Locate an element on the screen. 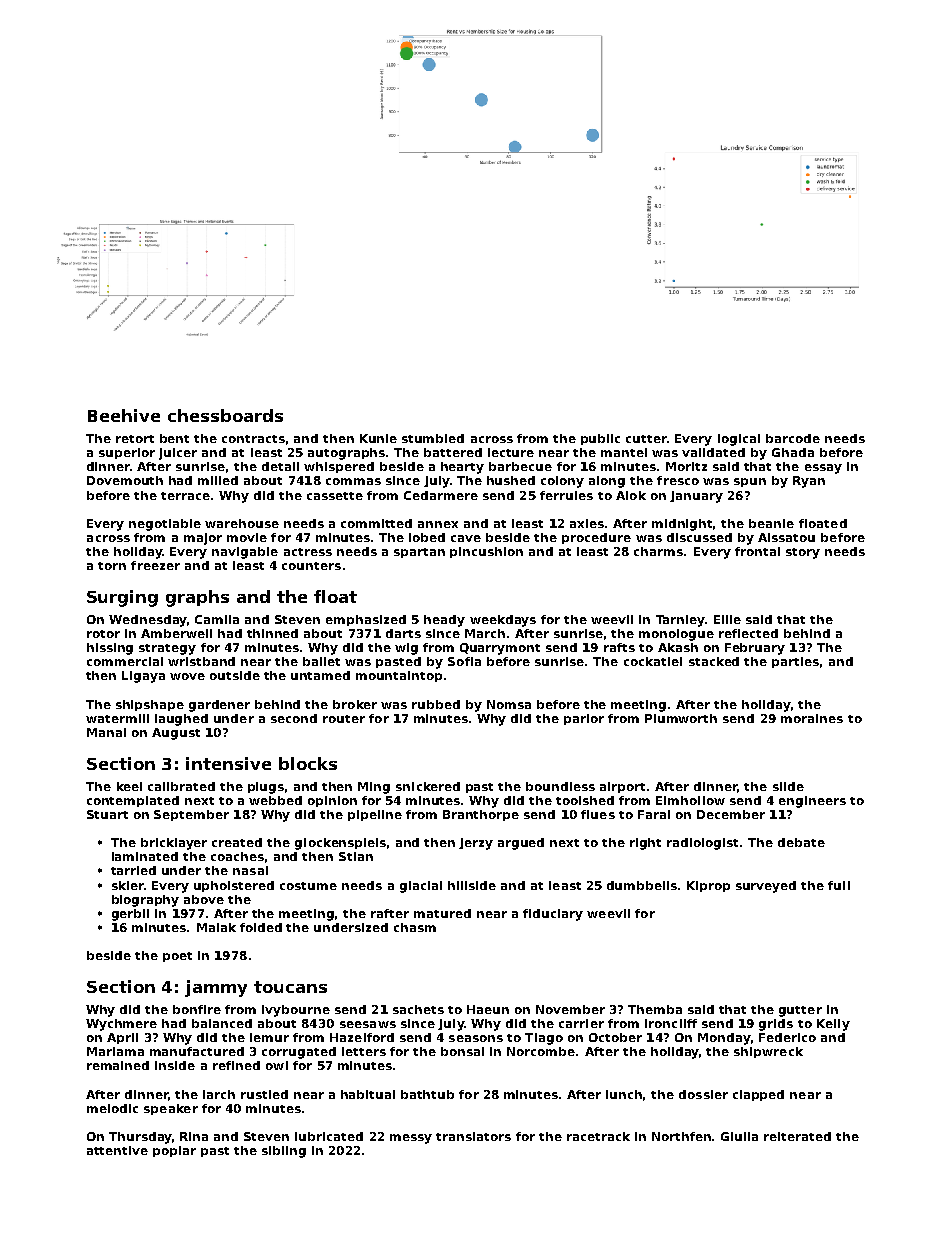 The image size is (952, 1233). snickered is located at coordinates (428, 786).
